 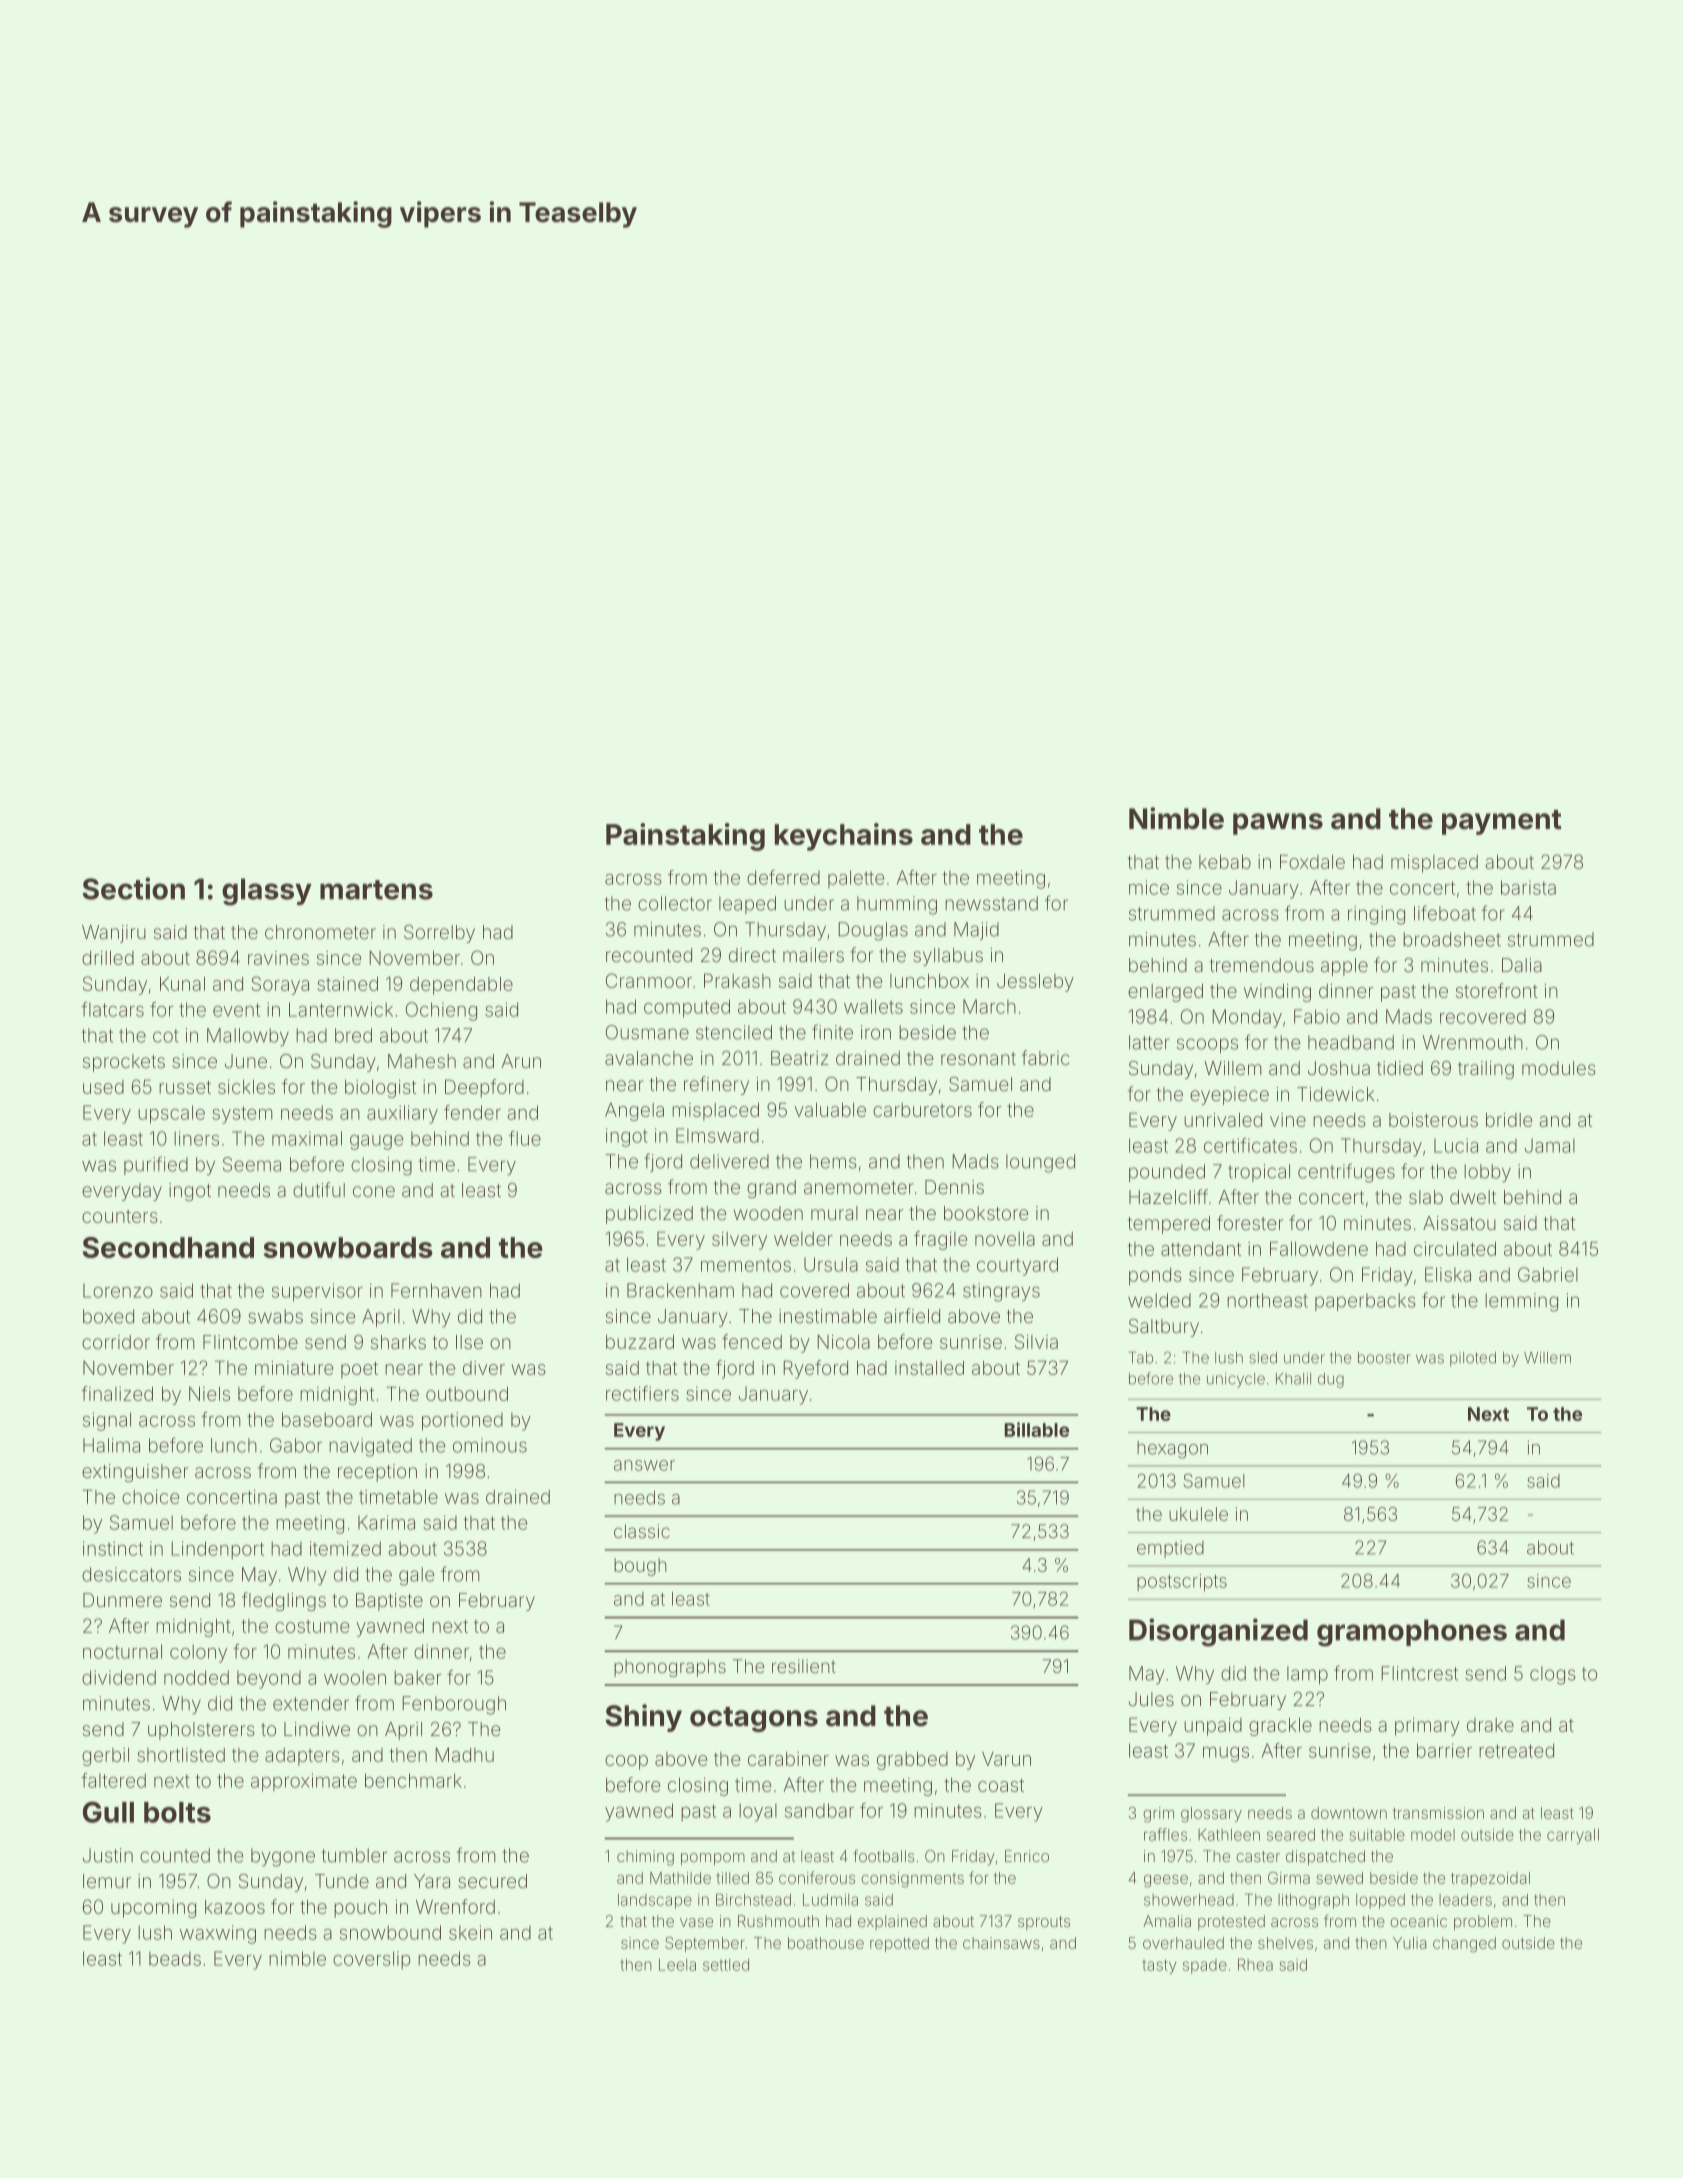 I want to click on martens, so click(x=376, y=890).
